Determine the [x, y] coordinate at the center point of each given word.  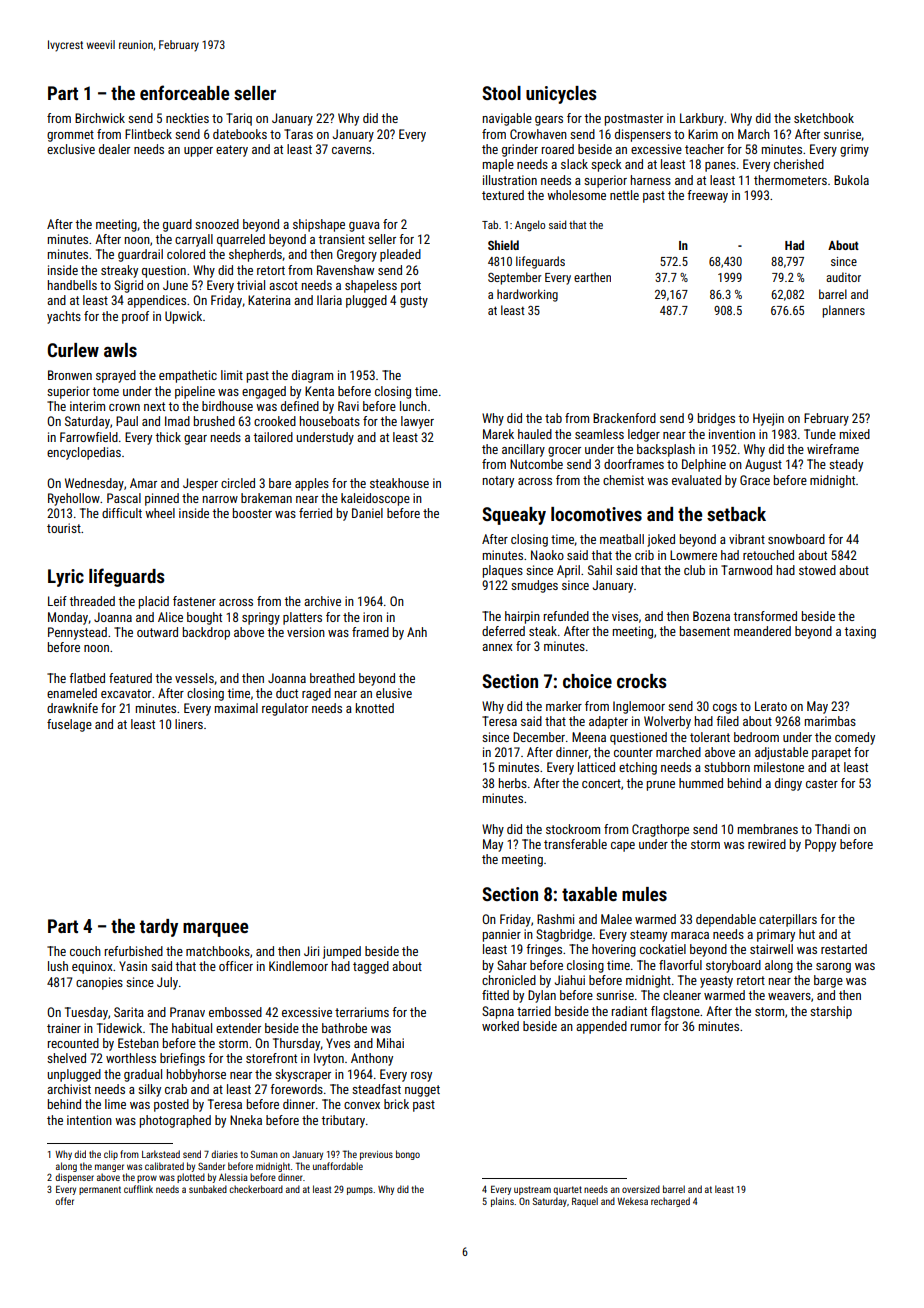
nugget [422, 1091]
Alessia [233, 1177]
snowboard [796, 539]
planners [843, 311]
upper [198, 152]
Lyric [66, 578]
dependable [726, 920]
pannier [502, 935]
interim [87, 406]
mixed [855, 434]
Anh [417, 632]
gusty [414, 302]
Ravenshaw [345, 270]
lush [58, 966]
